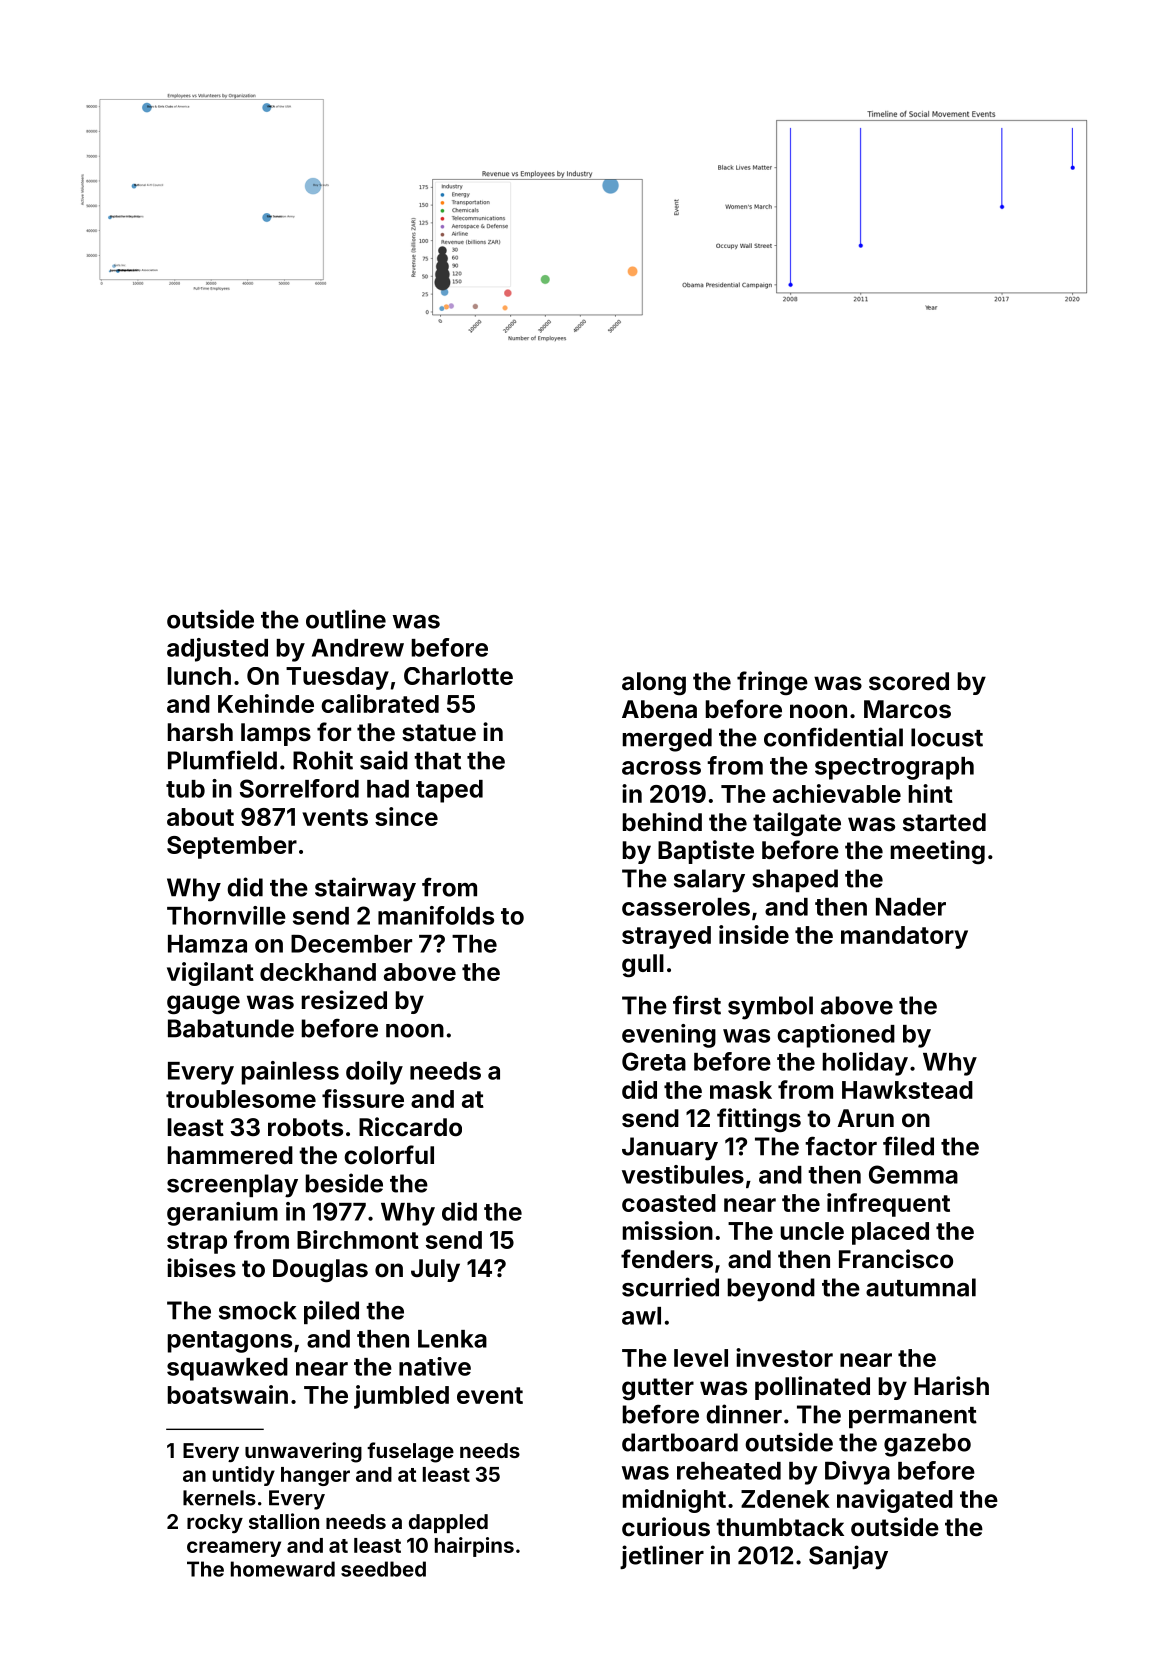 This screenshot has width=1165, height=1654. Describe the element at coordinates (907, 1090) in the screenshot. I see `Hawkstead` at that location.
